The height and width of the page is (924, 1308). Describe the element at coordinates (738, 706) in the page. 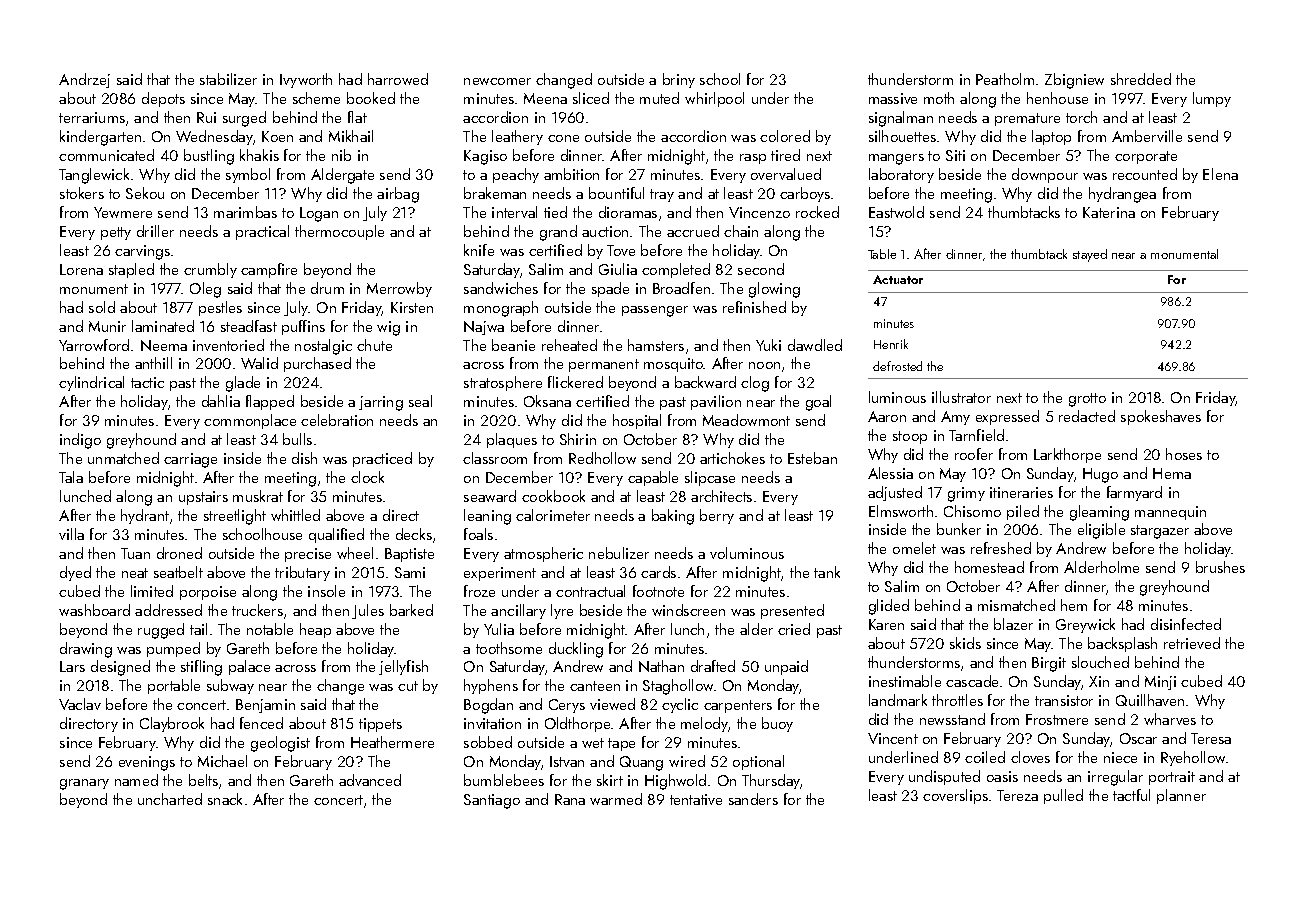

I see `carpenters` at that location.
